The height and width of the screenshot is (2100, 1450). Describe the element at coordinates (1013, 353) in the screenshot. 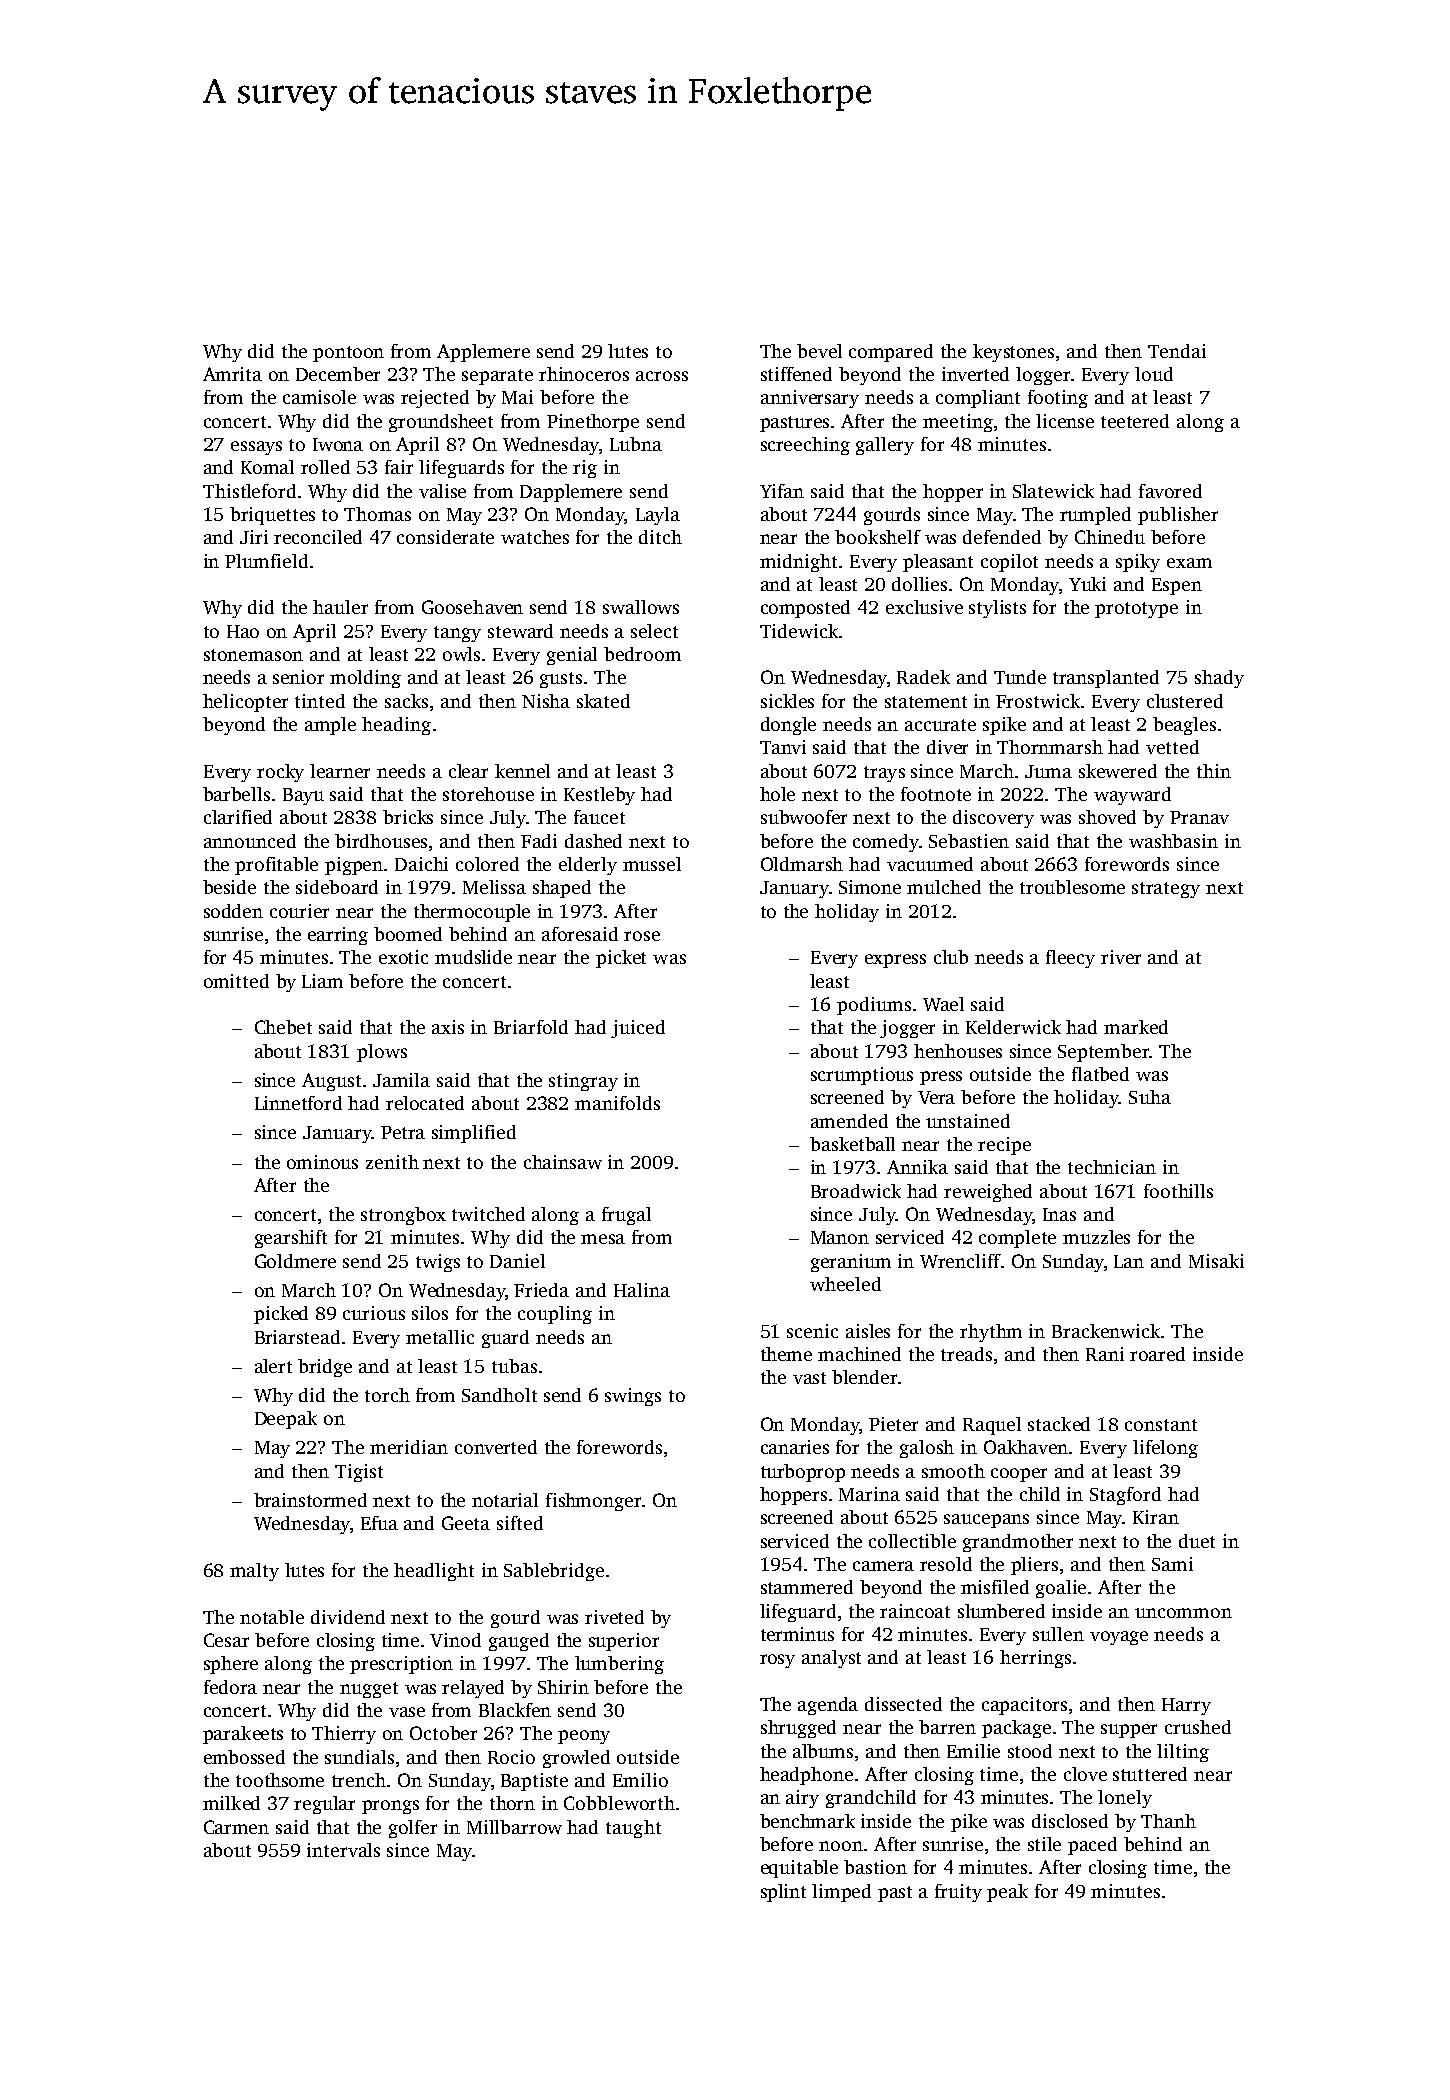

I see `keystones` at that location.
